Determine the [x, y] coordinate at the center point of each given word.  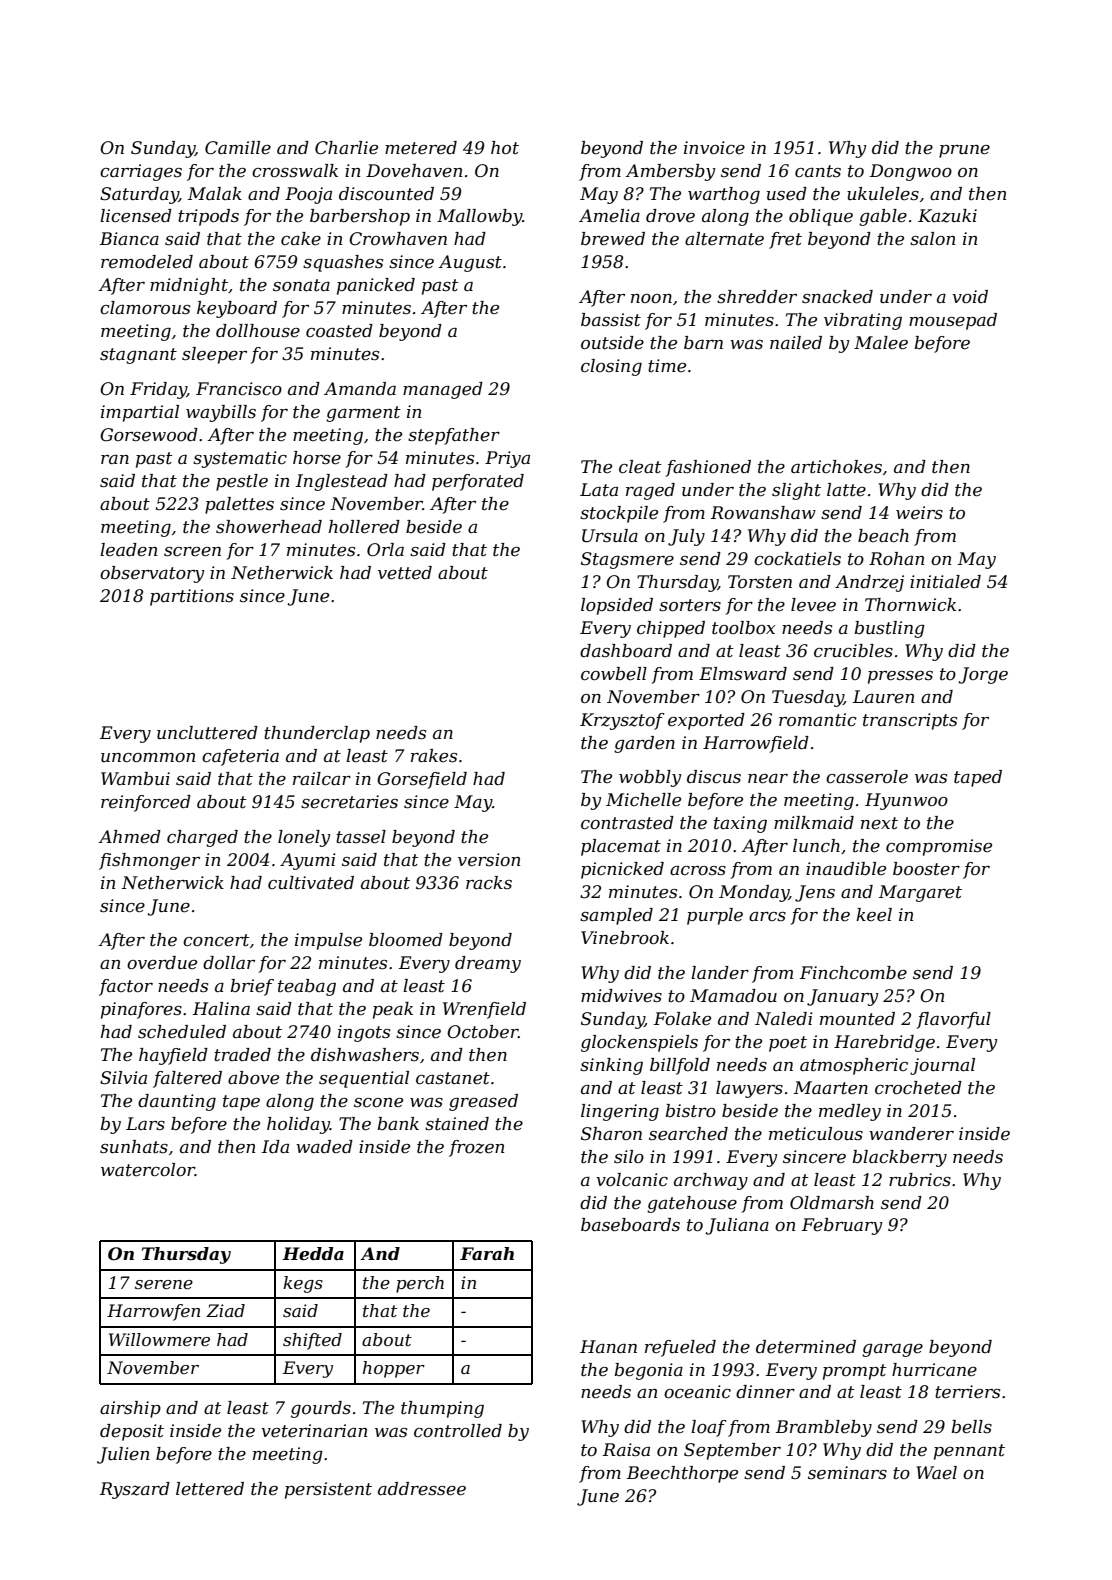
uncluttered [207, 733]
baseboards [630, 1225]
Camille [238, 148]
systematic [240, 459]
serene [164, 1284]
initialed [945, 582]
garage [892, 1350]
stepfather [454, 436]
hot [505, 147]
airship [130, 1409]
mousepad [953, 321]
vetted [405, 573]
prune [964, 151]
